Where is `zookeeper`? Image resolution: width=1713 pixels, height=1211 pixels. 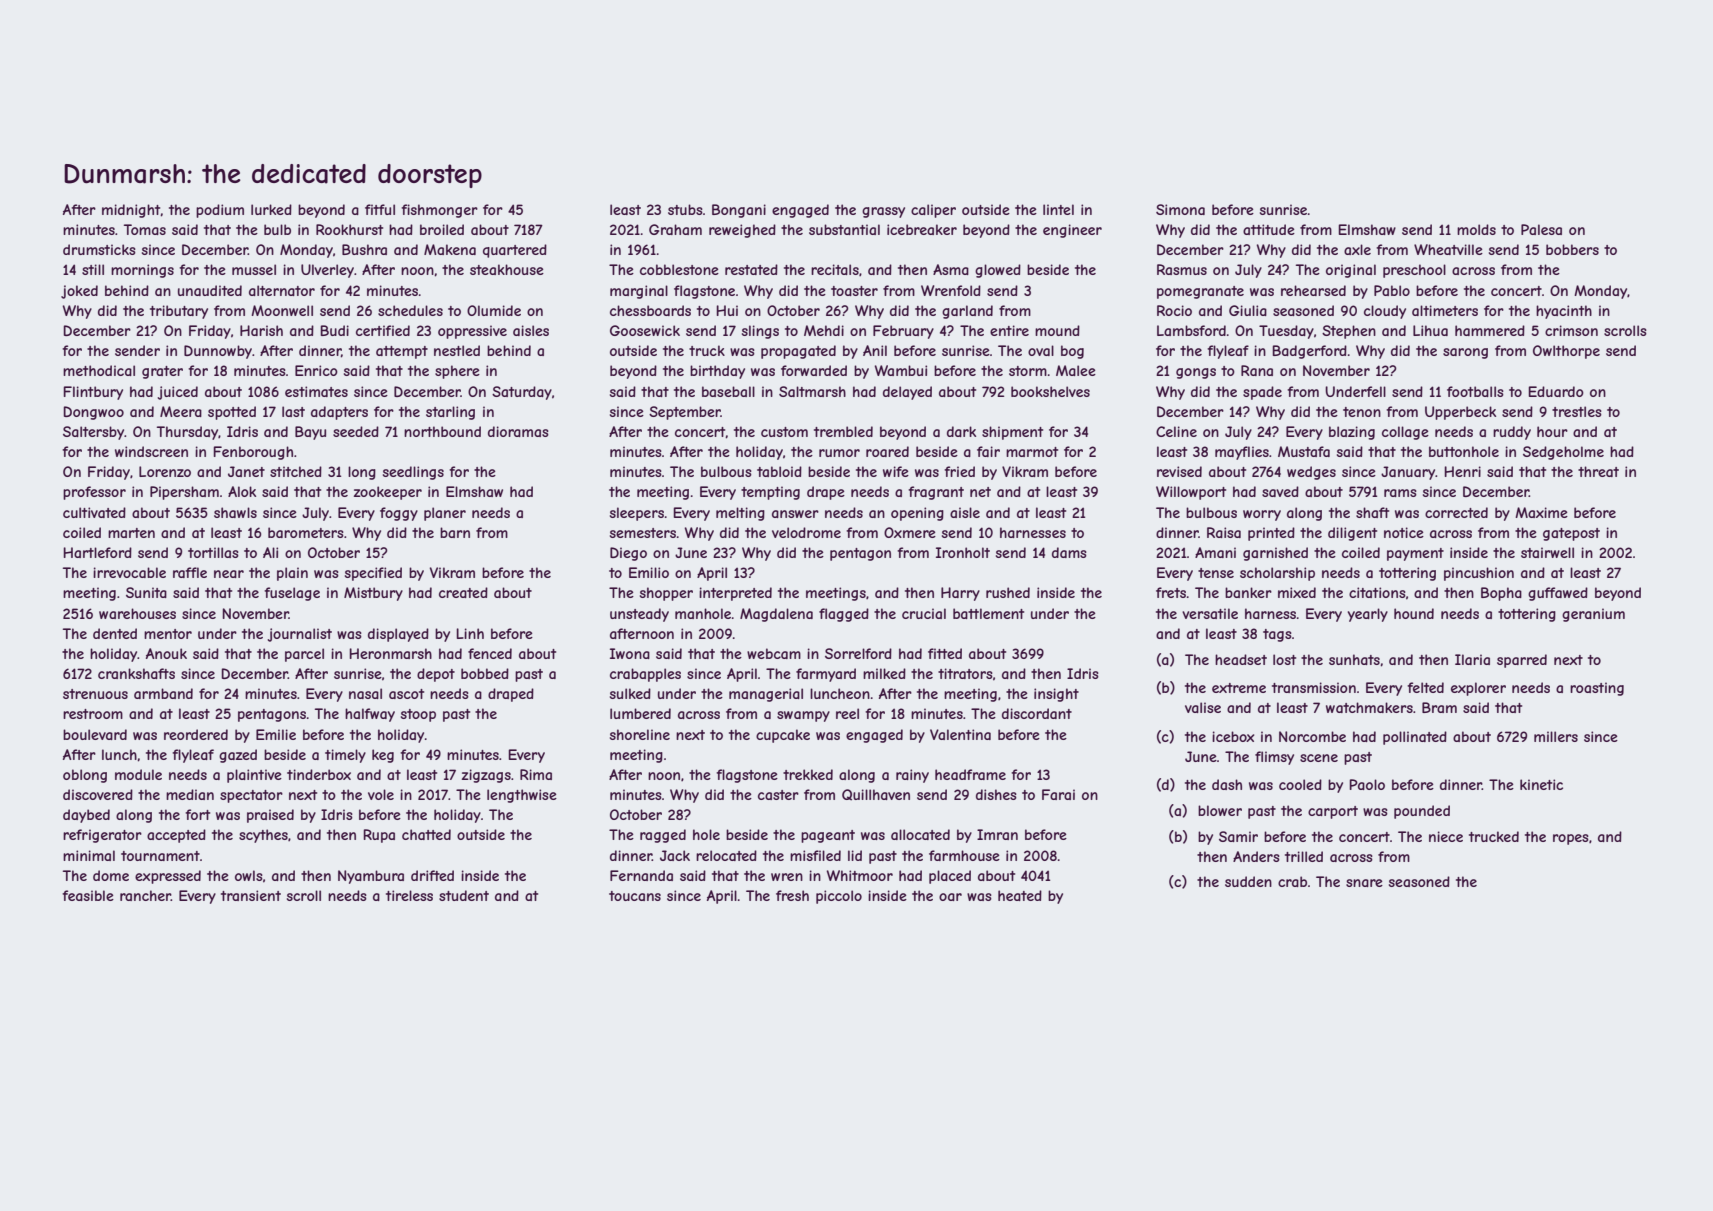
zookeeper is located at coordinates (388, 493).
